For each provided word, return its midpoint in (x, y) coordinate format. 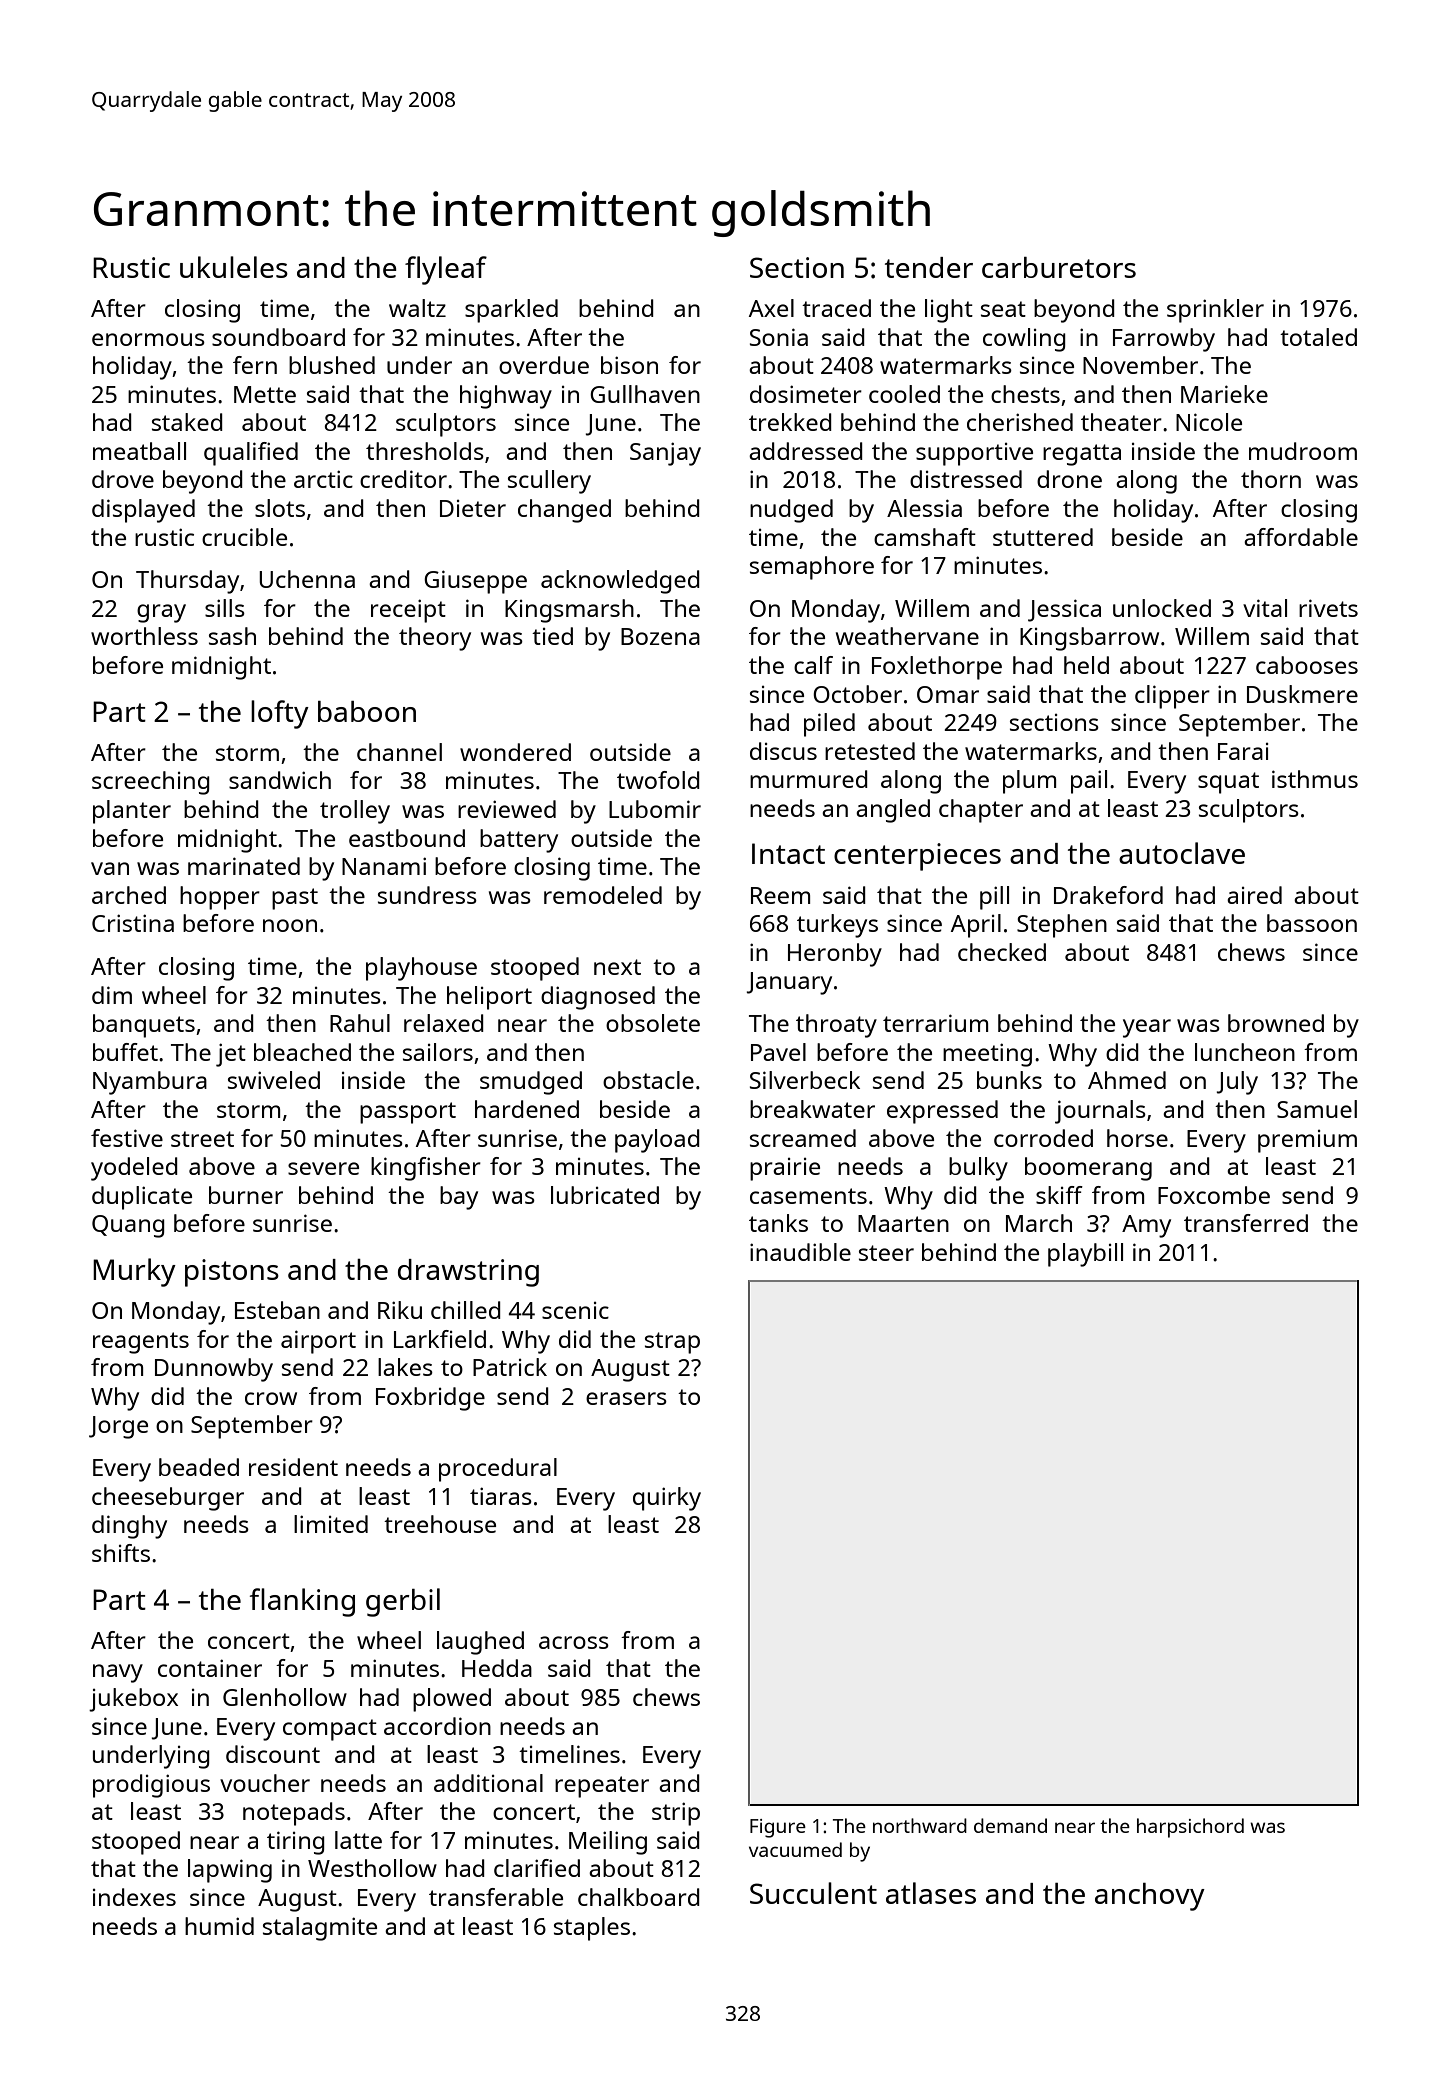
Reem (780, 895)
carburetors (1059, 267)
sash (232, 636)
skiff (1059, 1195)
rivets (1328, 608)
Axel (771, 308)
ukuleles (234, 267)
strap (672, 1343)
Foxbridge (430, 1399)
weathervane (907, 636)
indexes (134, 1897)
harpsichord (1190, 1828)
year (1147, 1028)
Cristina (133, 923)
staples (592, 1929)
